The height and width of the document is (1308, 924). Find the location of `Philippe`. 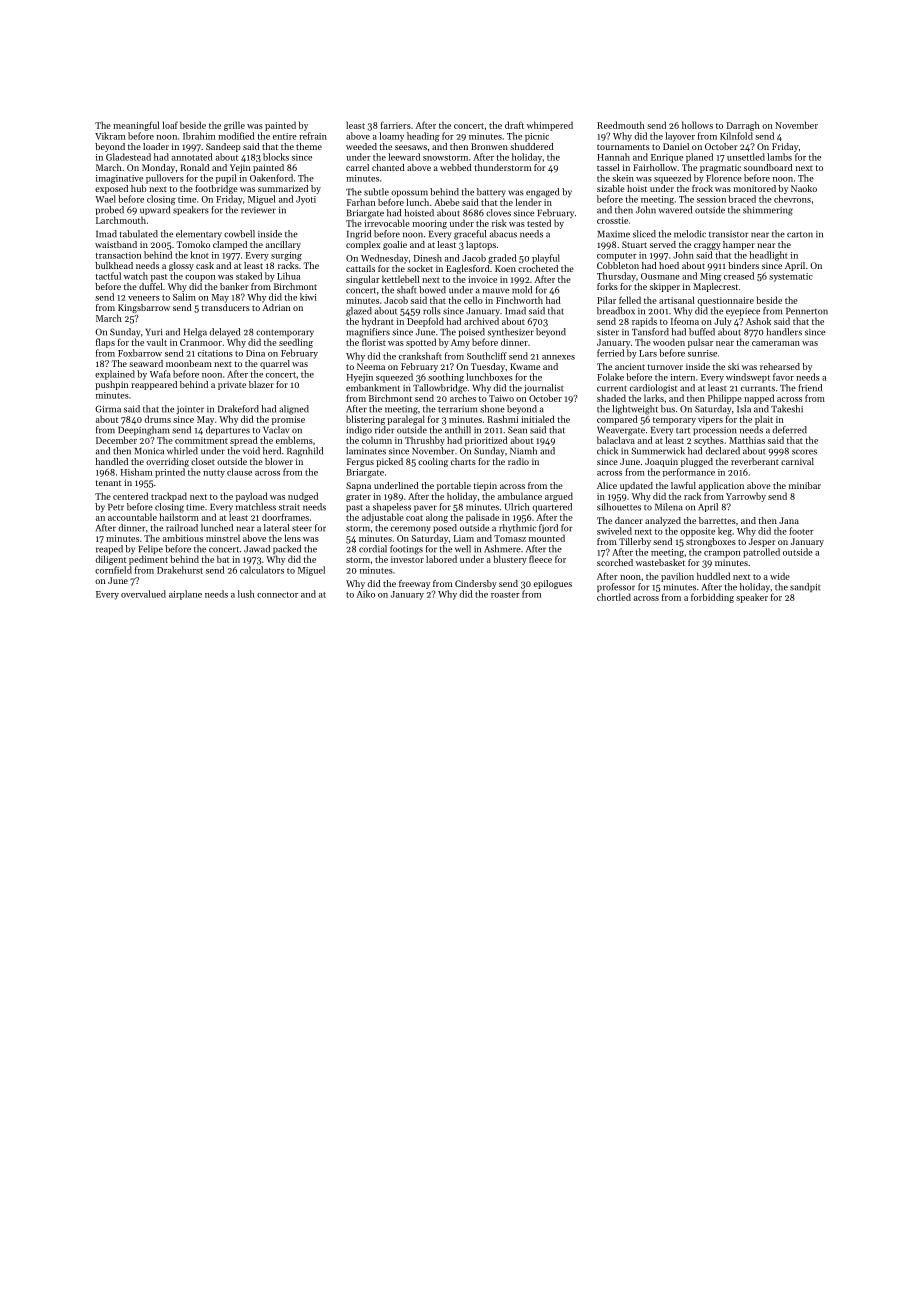

Philippe is located at coordinates (725, 399).
